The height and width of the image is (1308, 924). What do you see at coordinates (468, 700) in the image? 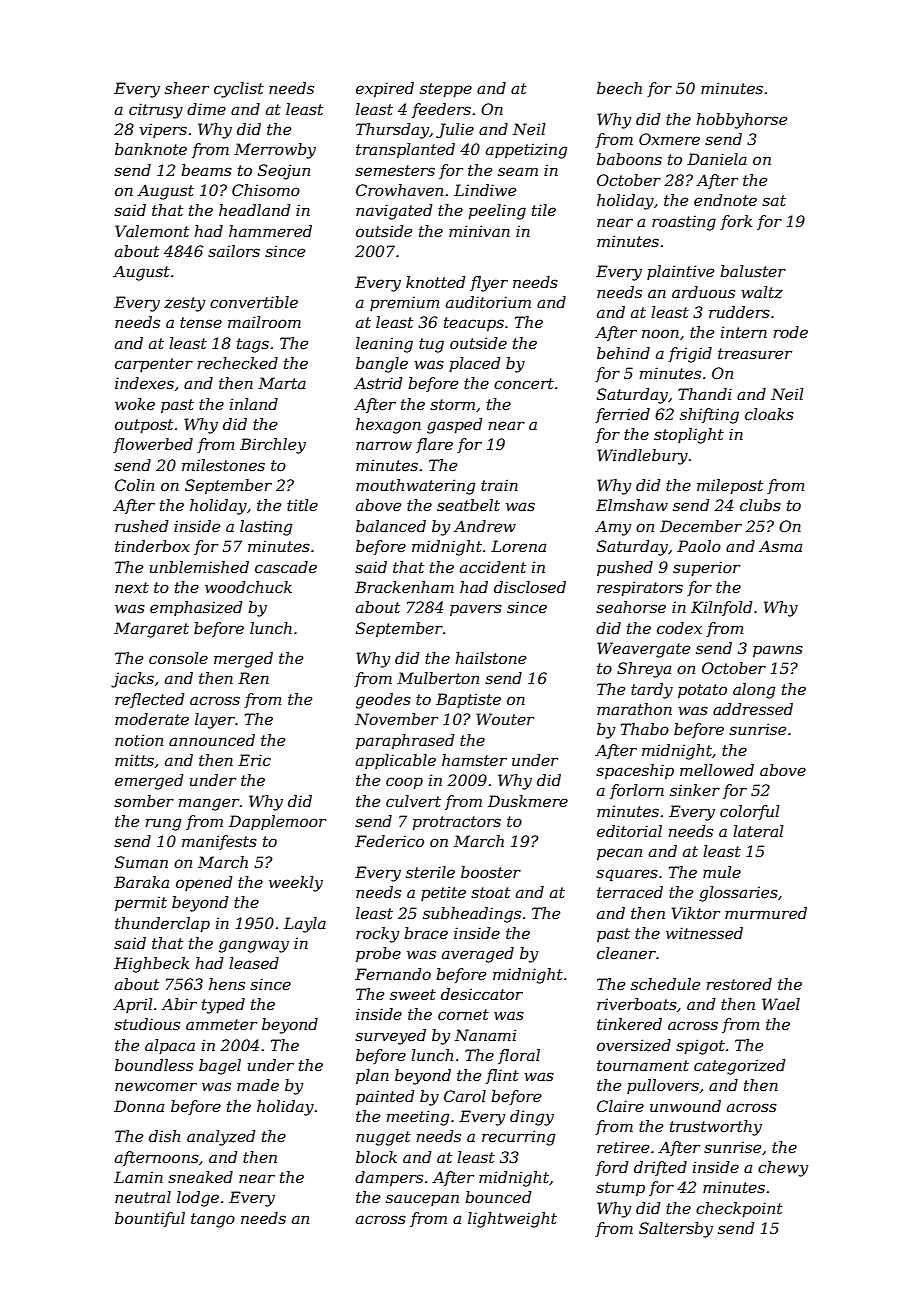
I see `Baptiste` at bounding box center [468, 700].
